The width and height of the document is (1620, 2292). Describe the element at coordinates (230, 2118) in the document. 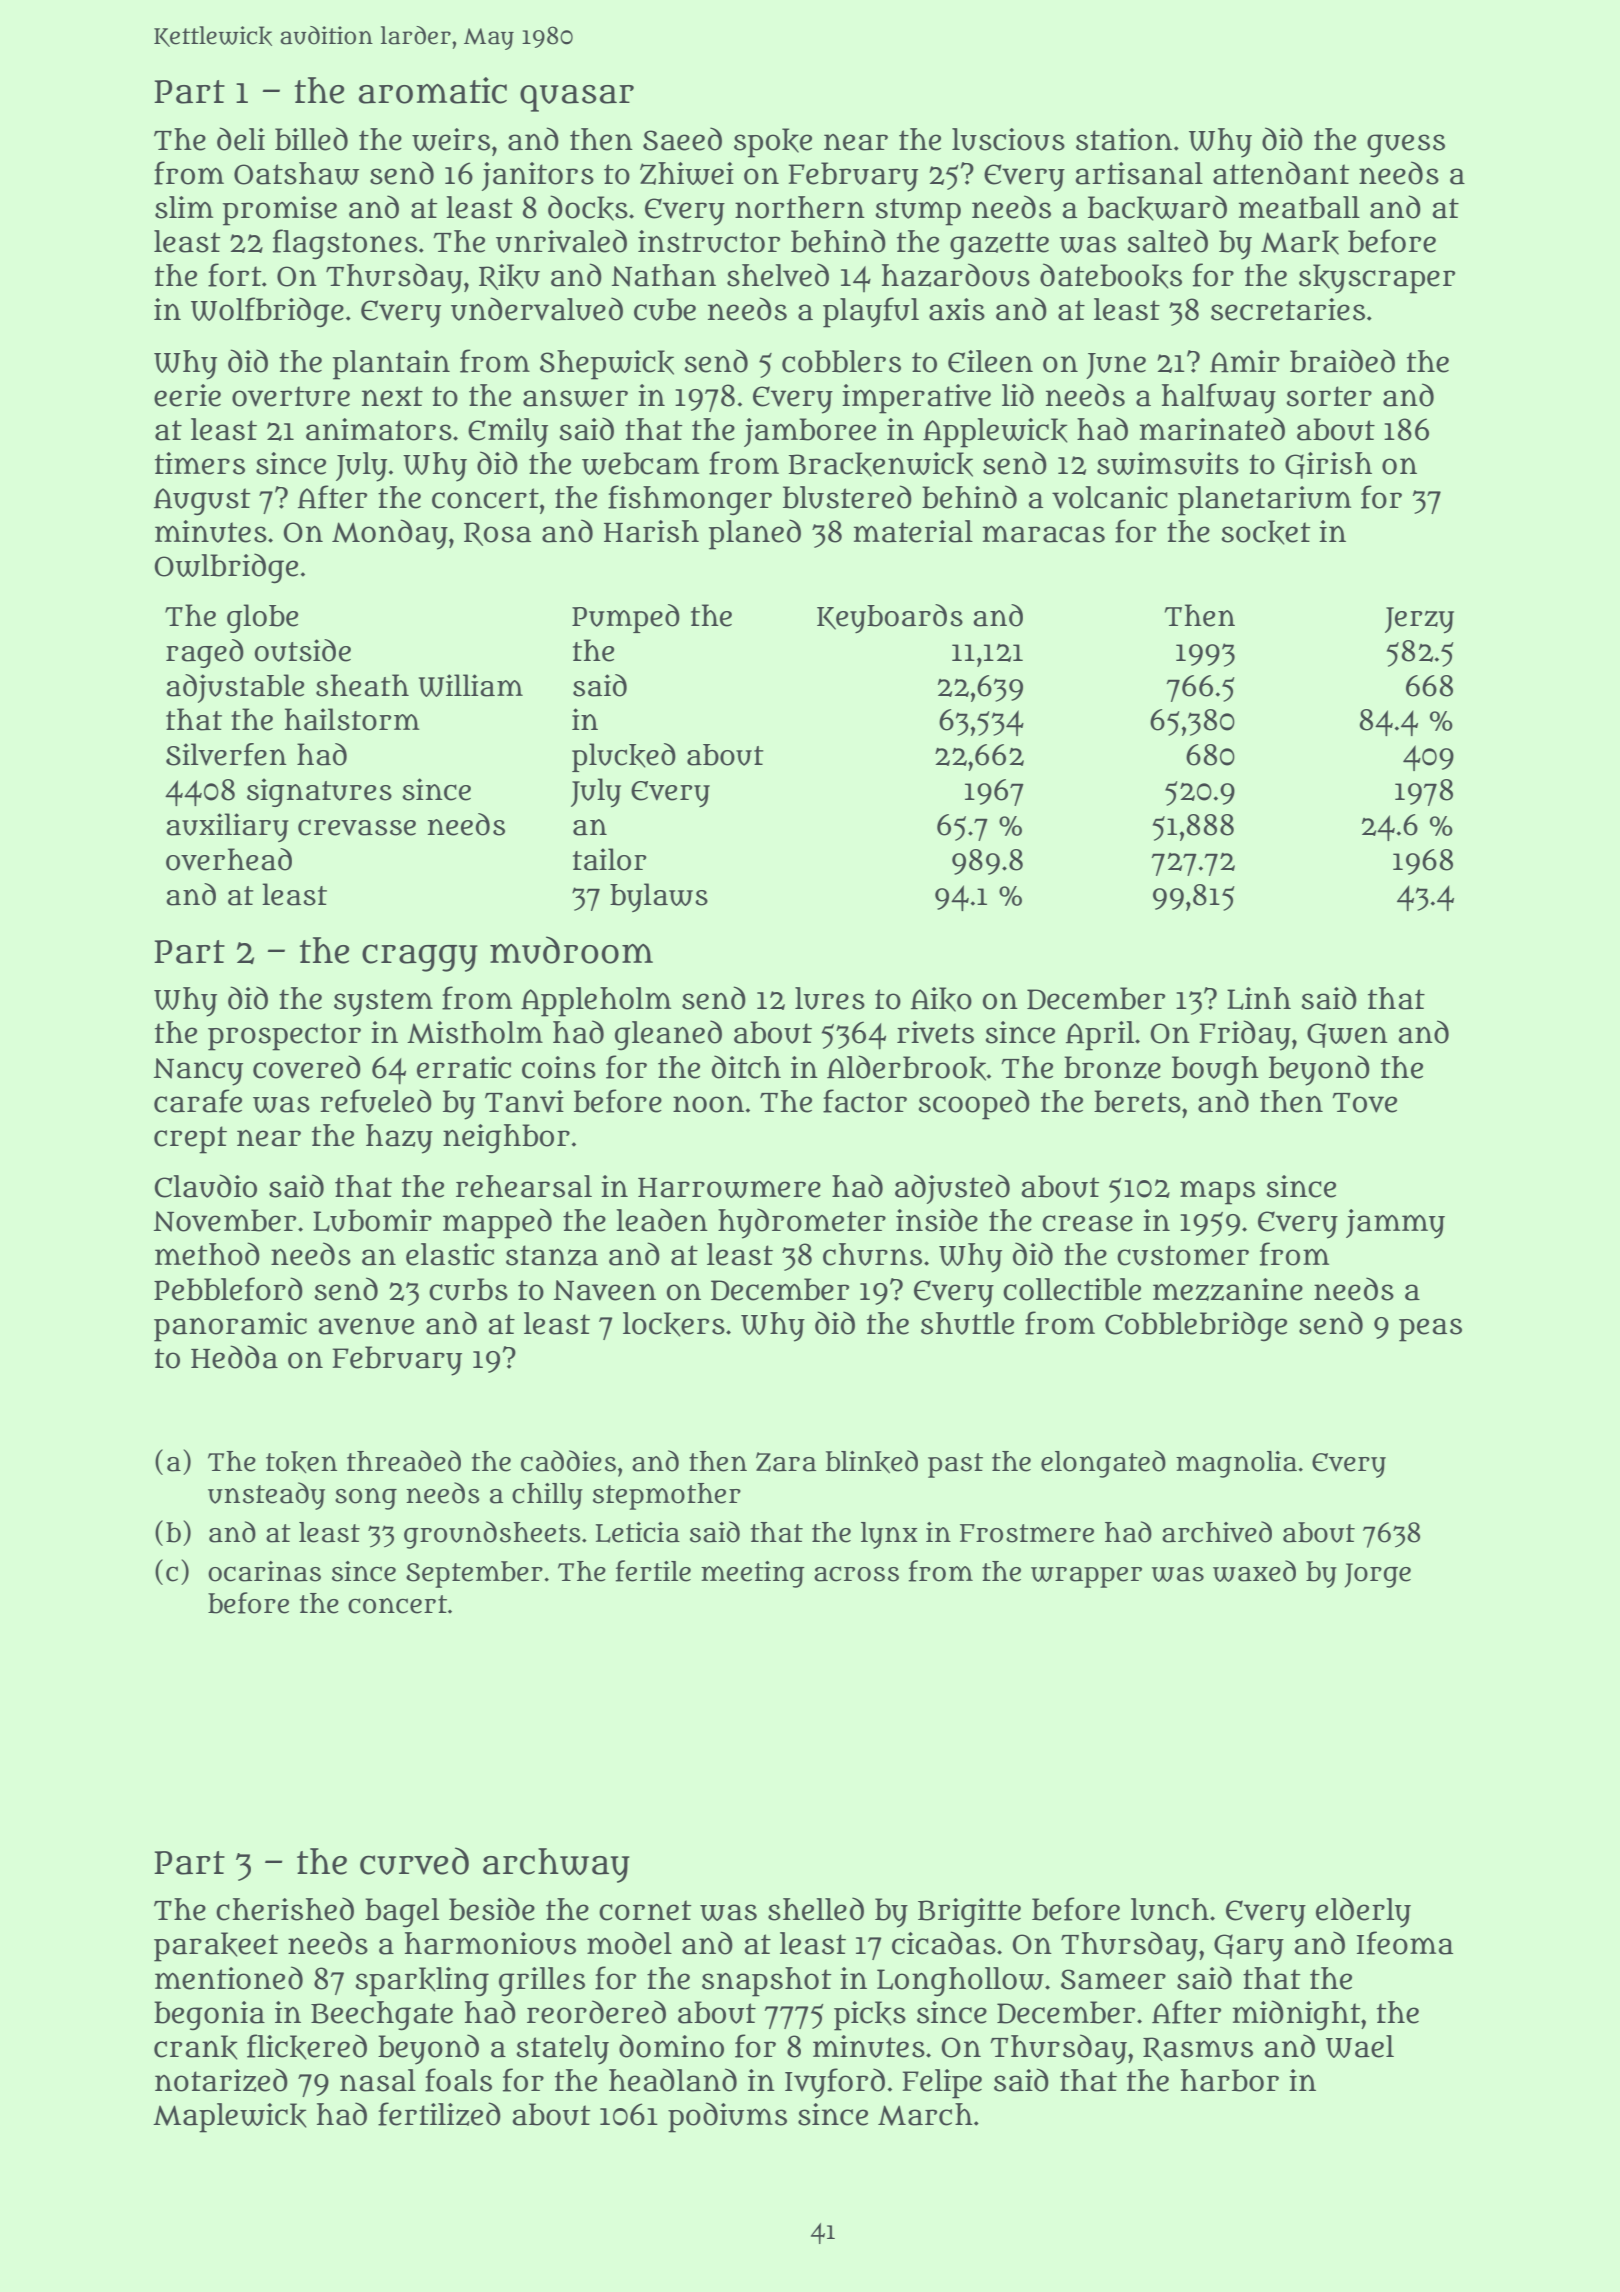

I see `Maplewick` at that location.
